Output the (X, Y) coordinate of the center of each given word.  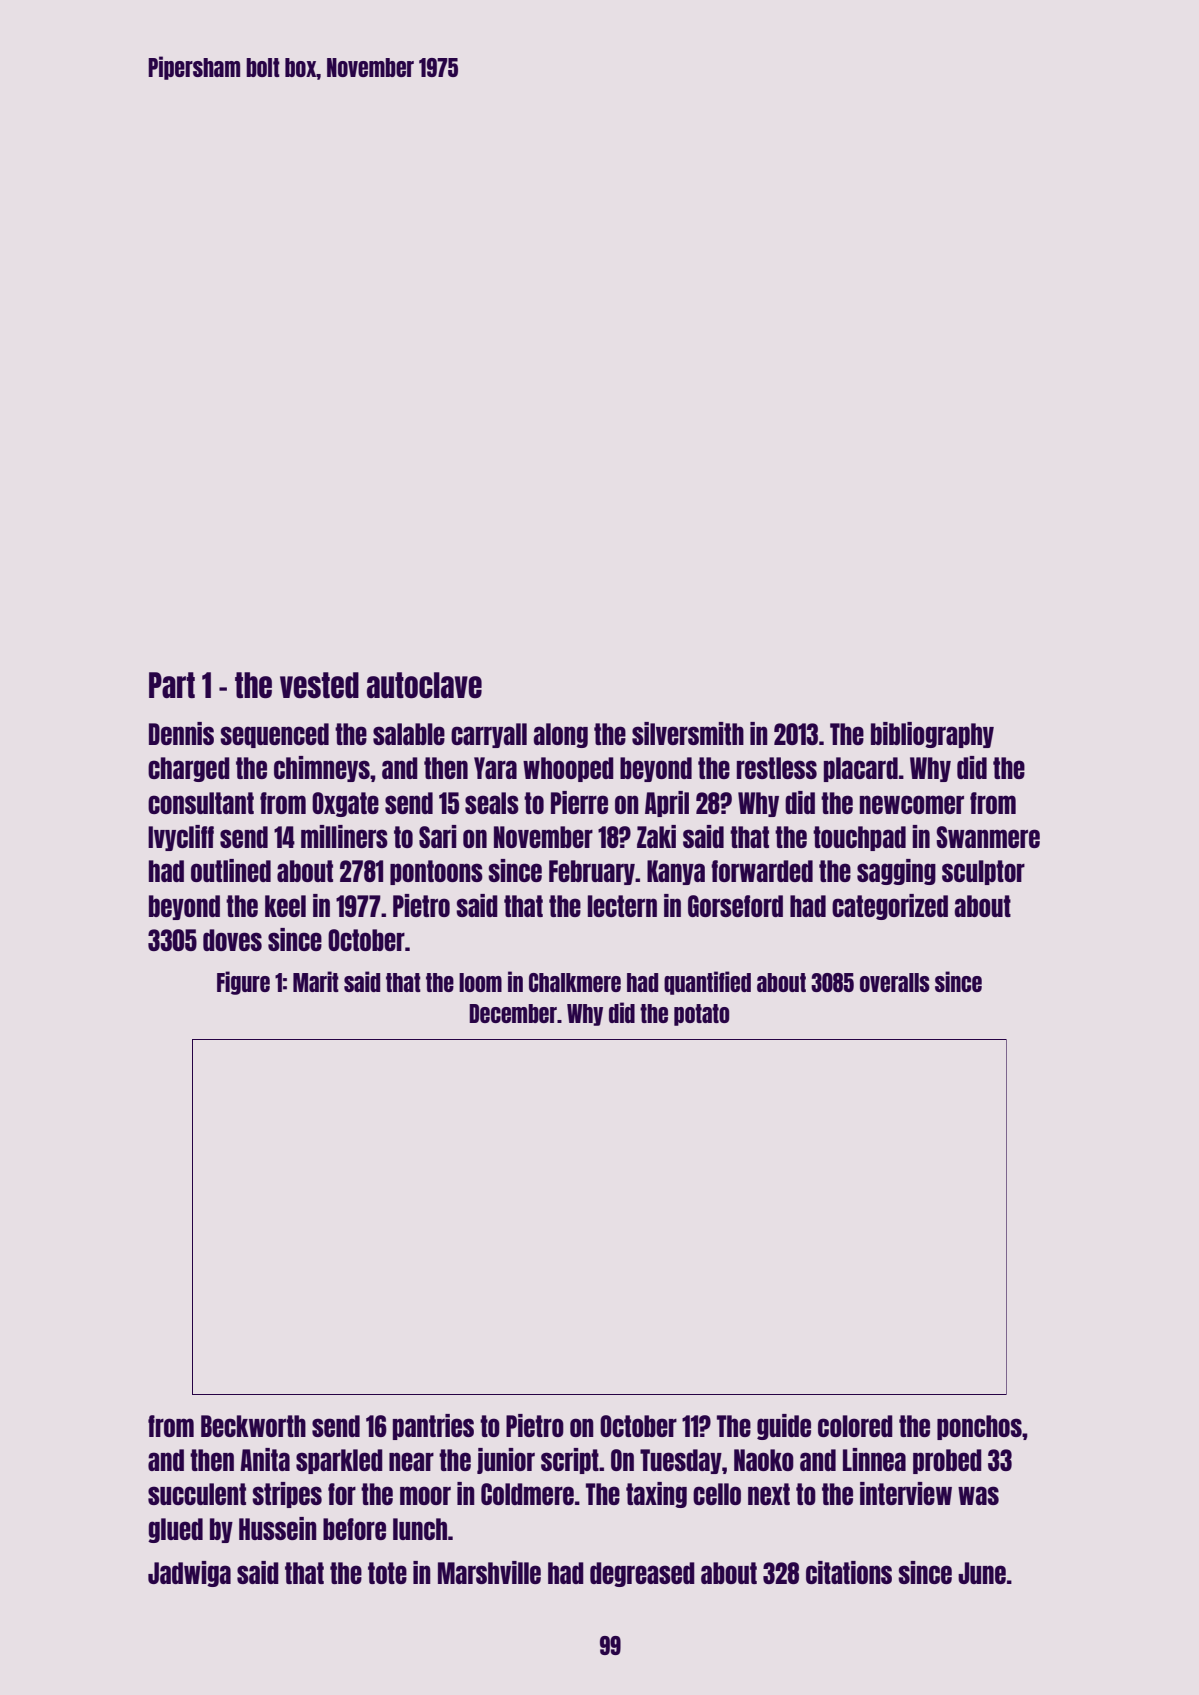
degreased (642, 1574)
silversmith (688, 733)
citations (849, 1572)
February (592, 872)
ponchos (979, 1427)
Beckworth (253, 1426)
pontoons (436, 872)
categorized (890, 907)
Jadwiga (189, 1574)
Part (172, 685)
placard (861, 769)
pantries (433, 1427)
